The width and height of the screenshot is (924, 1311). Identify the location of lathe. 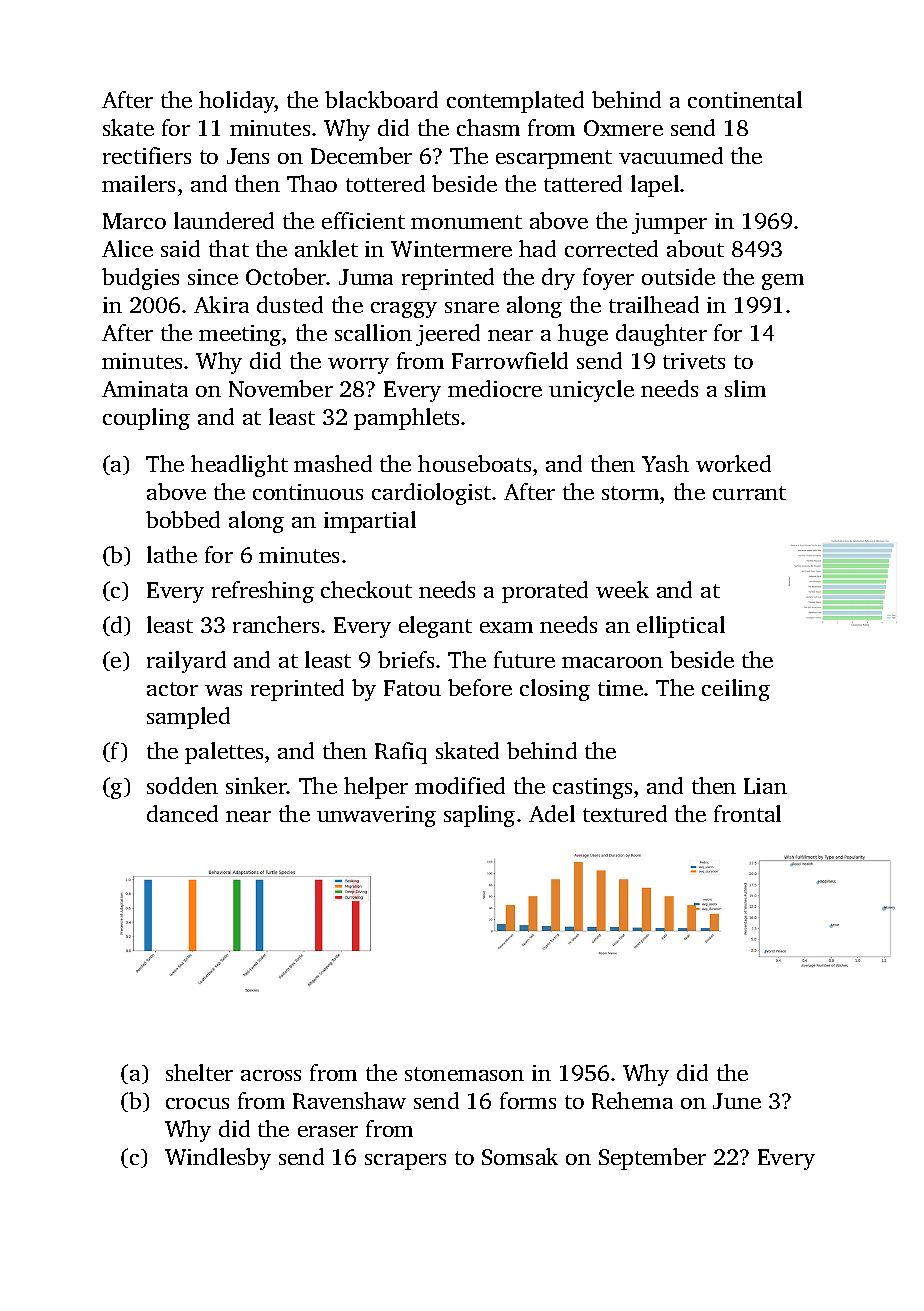
(172, 554).
